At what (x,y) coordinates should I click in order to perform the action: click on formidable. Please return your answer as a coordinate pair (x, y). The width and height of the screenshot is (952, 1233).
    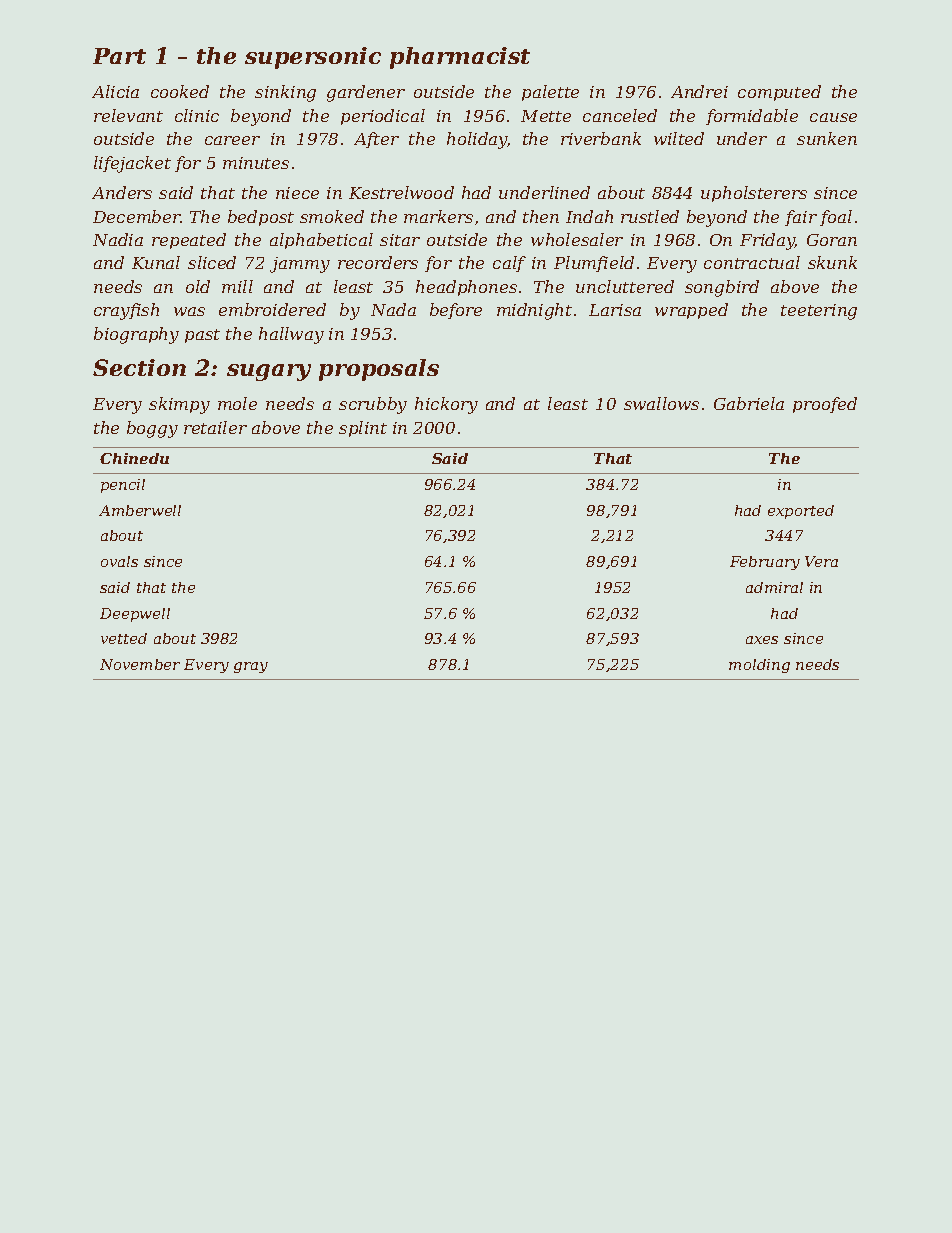
    Looking at the image, I should click on (752, 117).
